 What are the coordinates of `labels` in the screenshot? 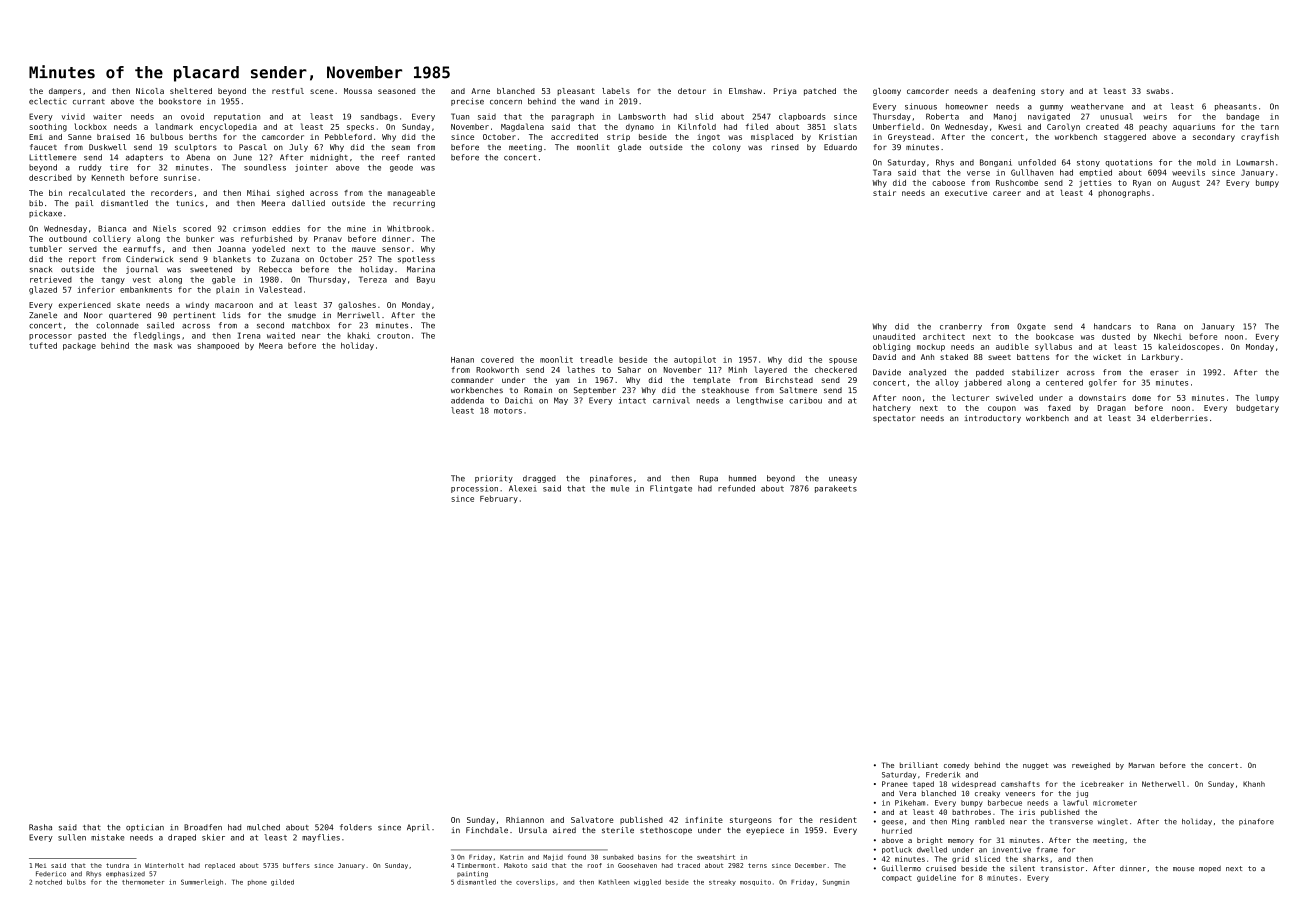 It's located at (616, 91).
